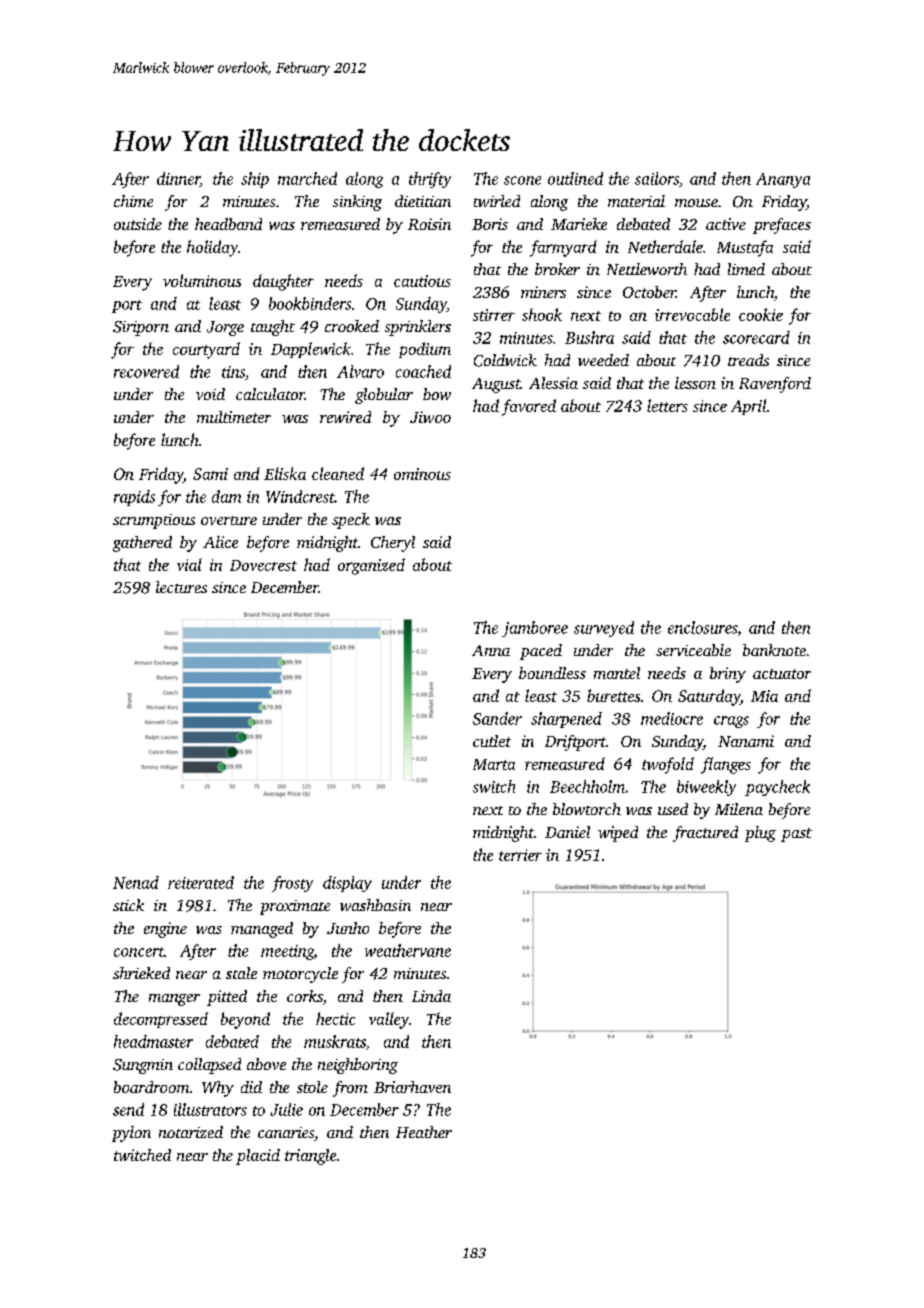  Describe the element at coordinates (347, 884) in the image. I see `display` at that location.
